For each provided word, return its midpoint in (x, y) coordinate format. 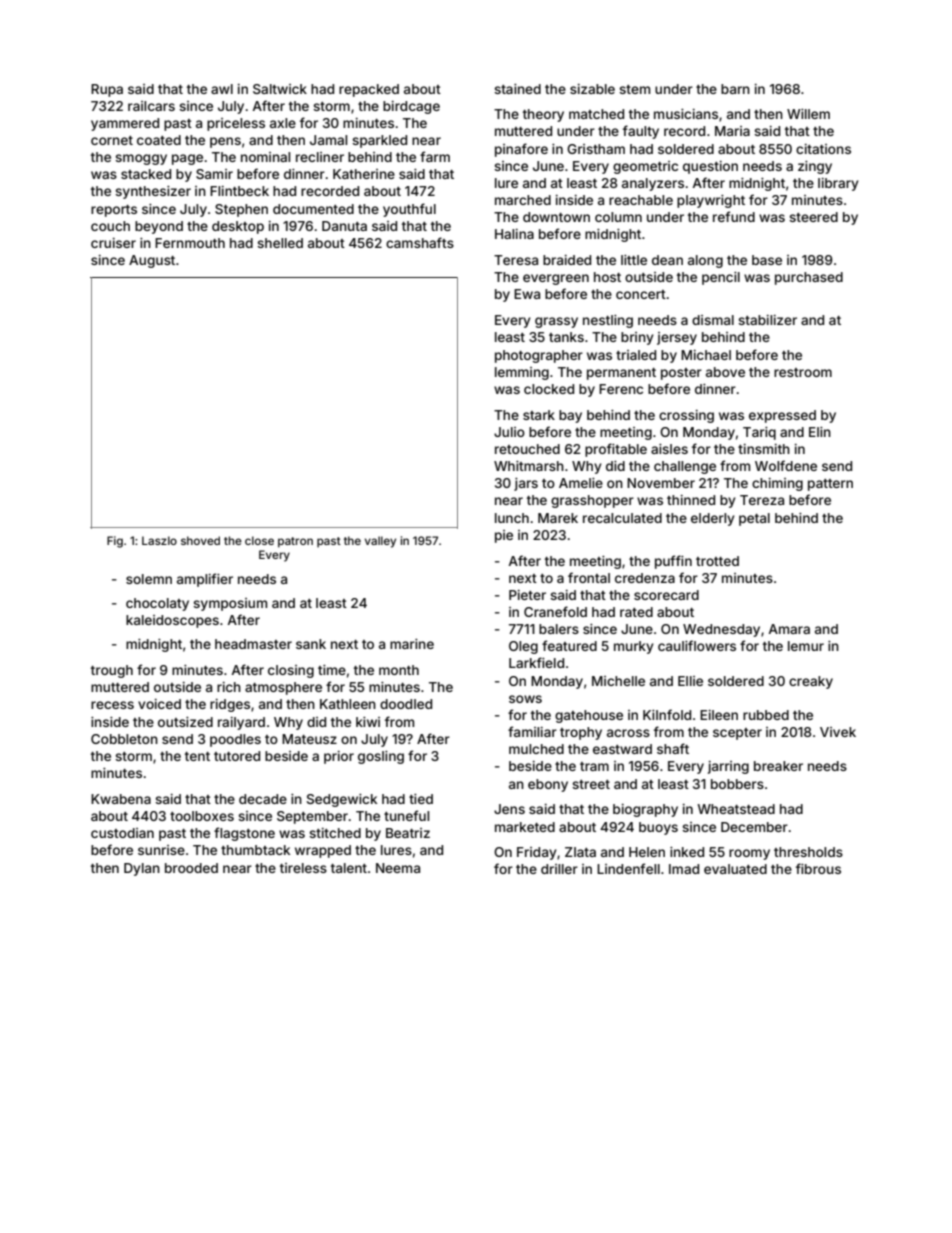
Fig (115, 542)
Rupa (107, 90)
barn (735, 89)
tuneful (406, 815)
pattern (830, 485)
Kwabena (121, 799)
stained (517, 89)
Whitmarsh (529, 466)
